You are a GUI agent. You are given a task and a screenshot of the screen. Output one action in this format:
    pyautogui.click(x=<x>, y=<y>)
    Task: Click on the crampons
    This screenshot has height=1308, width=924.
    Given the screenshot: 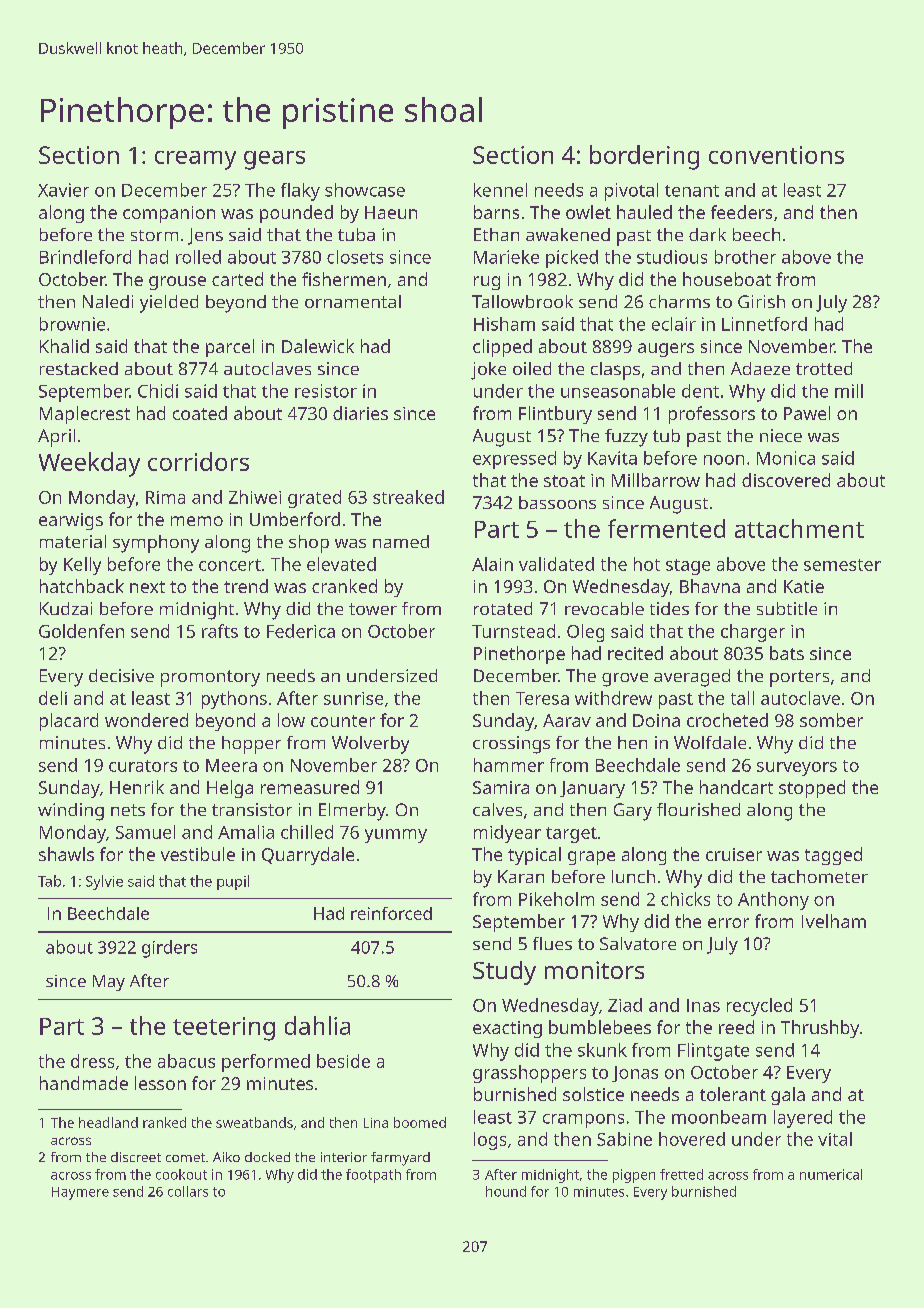 What is the action you would take?
    pyautogui.click(x=583, y=1121)
